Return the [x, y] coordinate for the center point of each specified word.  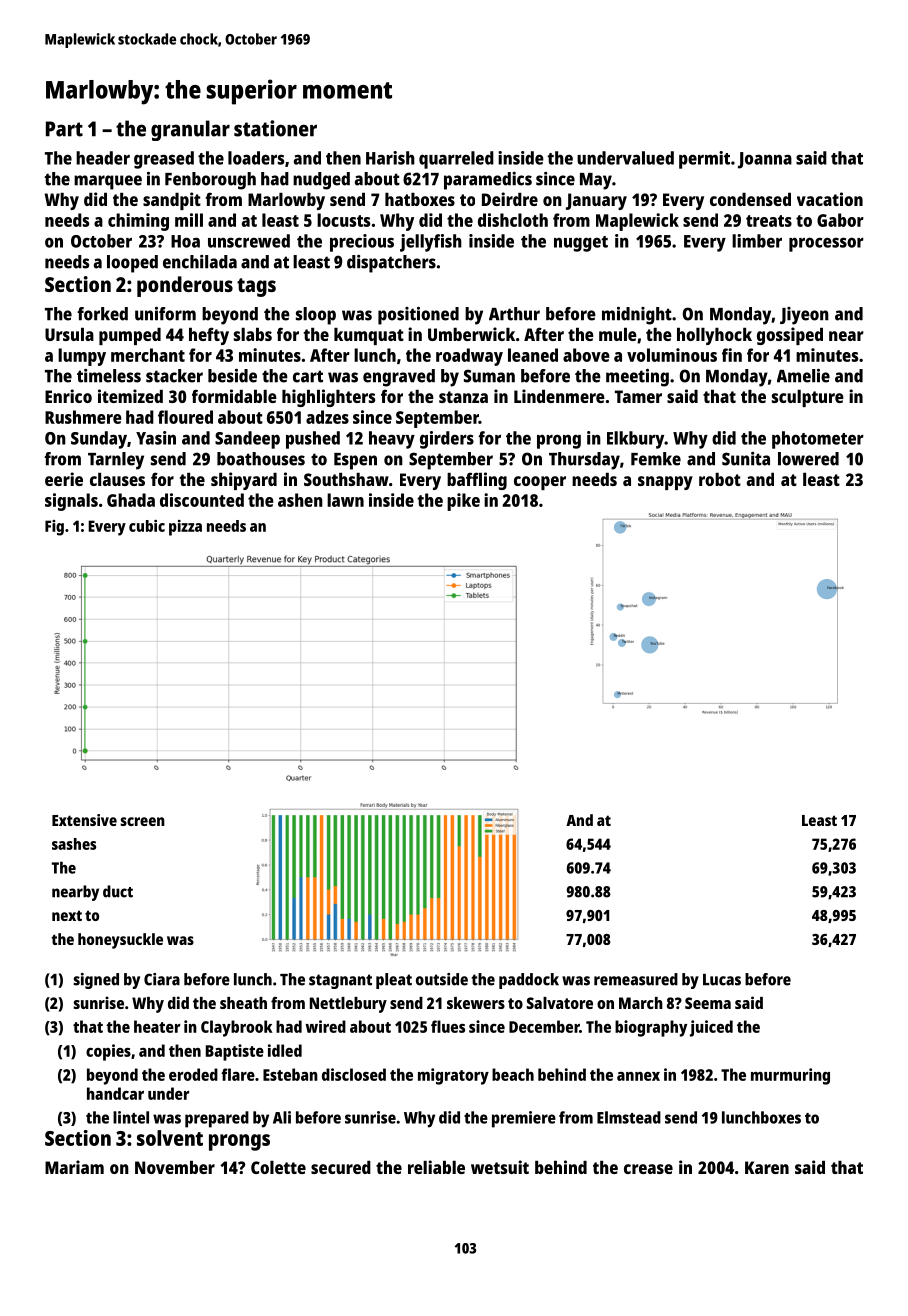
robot [720, 479]
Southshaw [346, 479]
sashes [74, 844]
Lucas [722, 980]
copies [108, 1052]
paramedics [488, 181]
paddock [529, 981]
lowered [808, 459]
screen [142, 821]
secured [341, 1167]
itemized [130, 396]
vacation [830, 199]
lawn [345, 500]
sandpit [172, 201]
